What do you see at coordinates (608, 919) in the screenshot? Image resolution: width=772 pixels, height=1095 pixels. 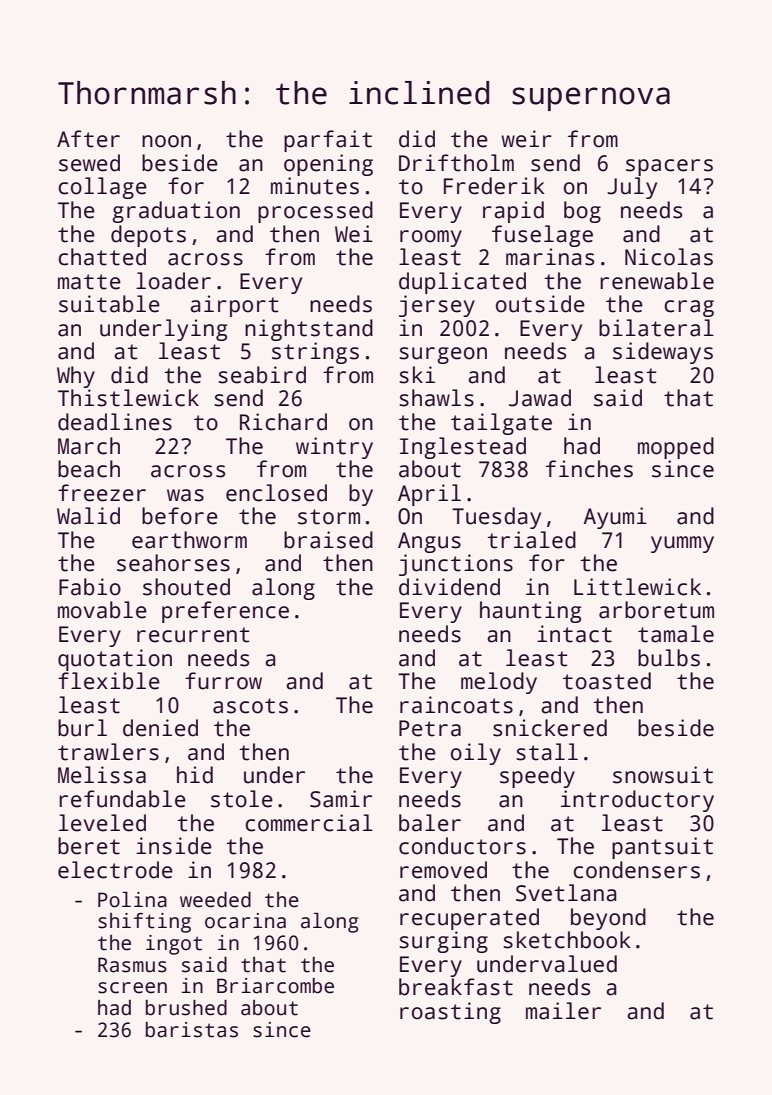 I see `beyond` at bounding box center [608, 919].
